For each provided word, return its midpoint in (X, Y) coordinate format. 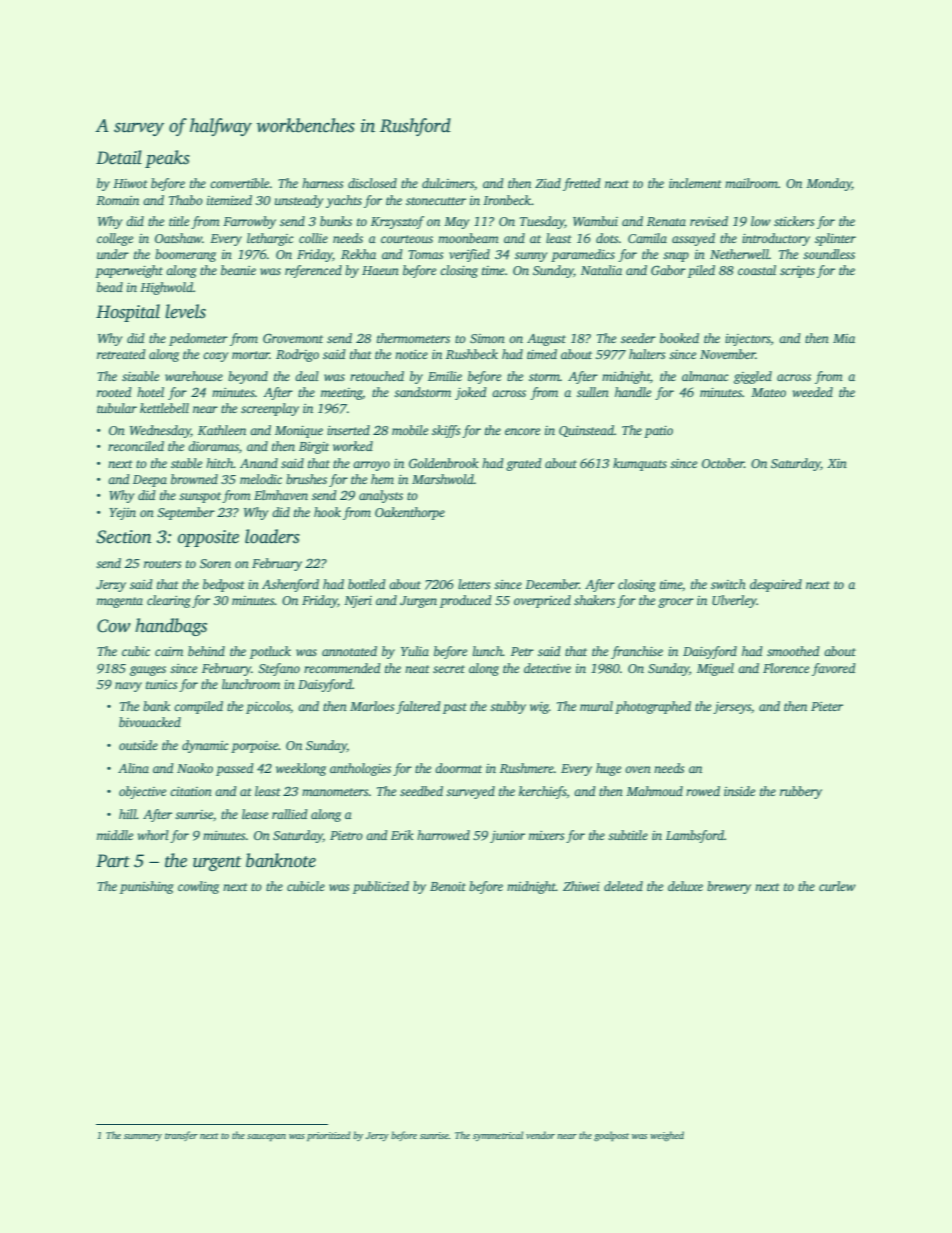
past (455, 708)
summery (143, 1137)
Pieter (827, 706)
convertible (239, 183)
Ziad (548, 183)
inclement (695, 183)
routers (162, 564)
